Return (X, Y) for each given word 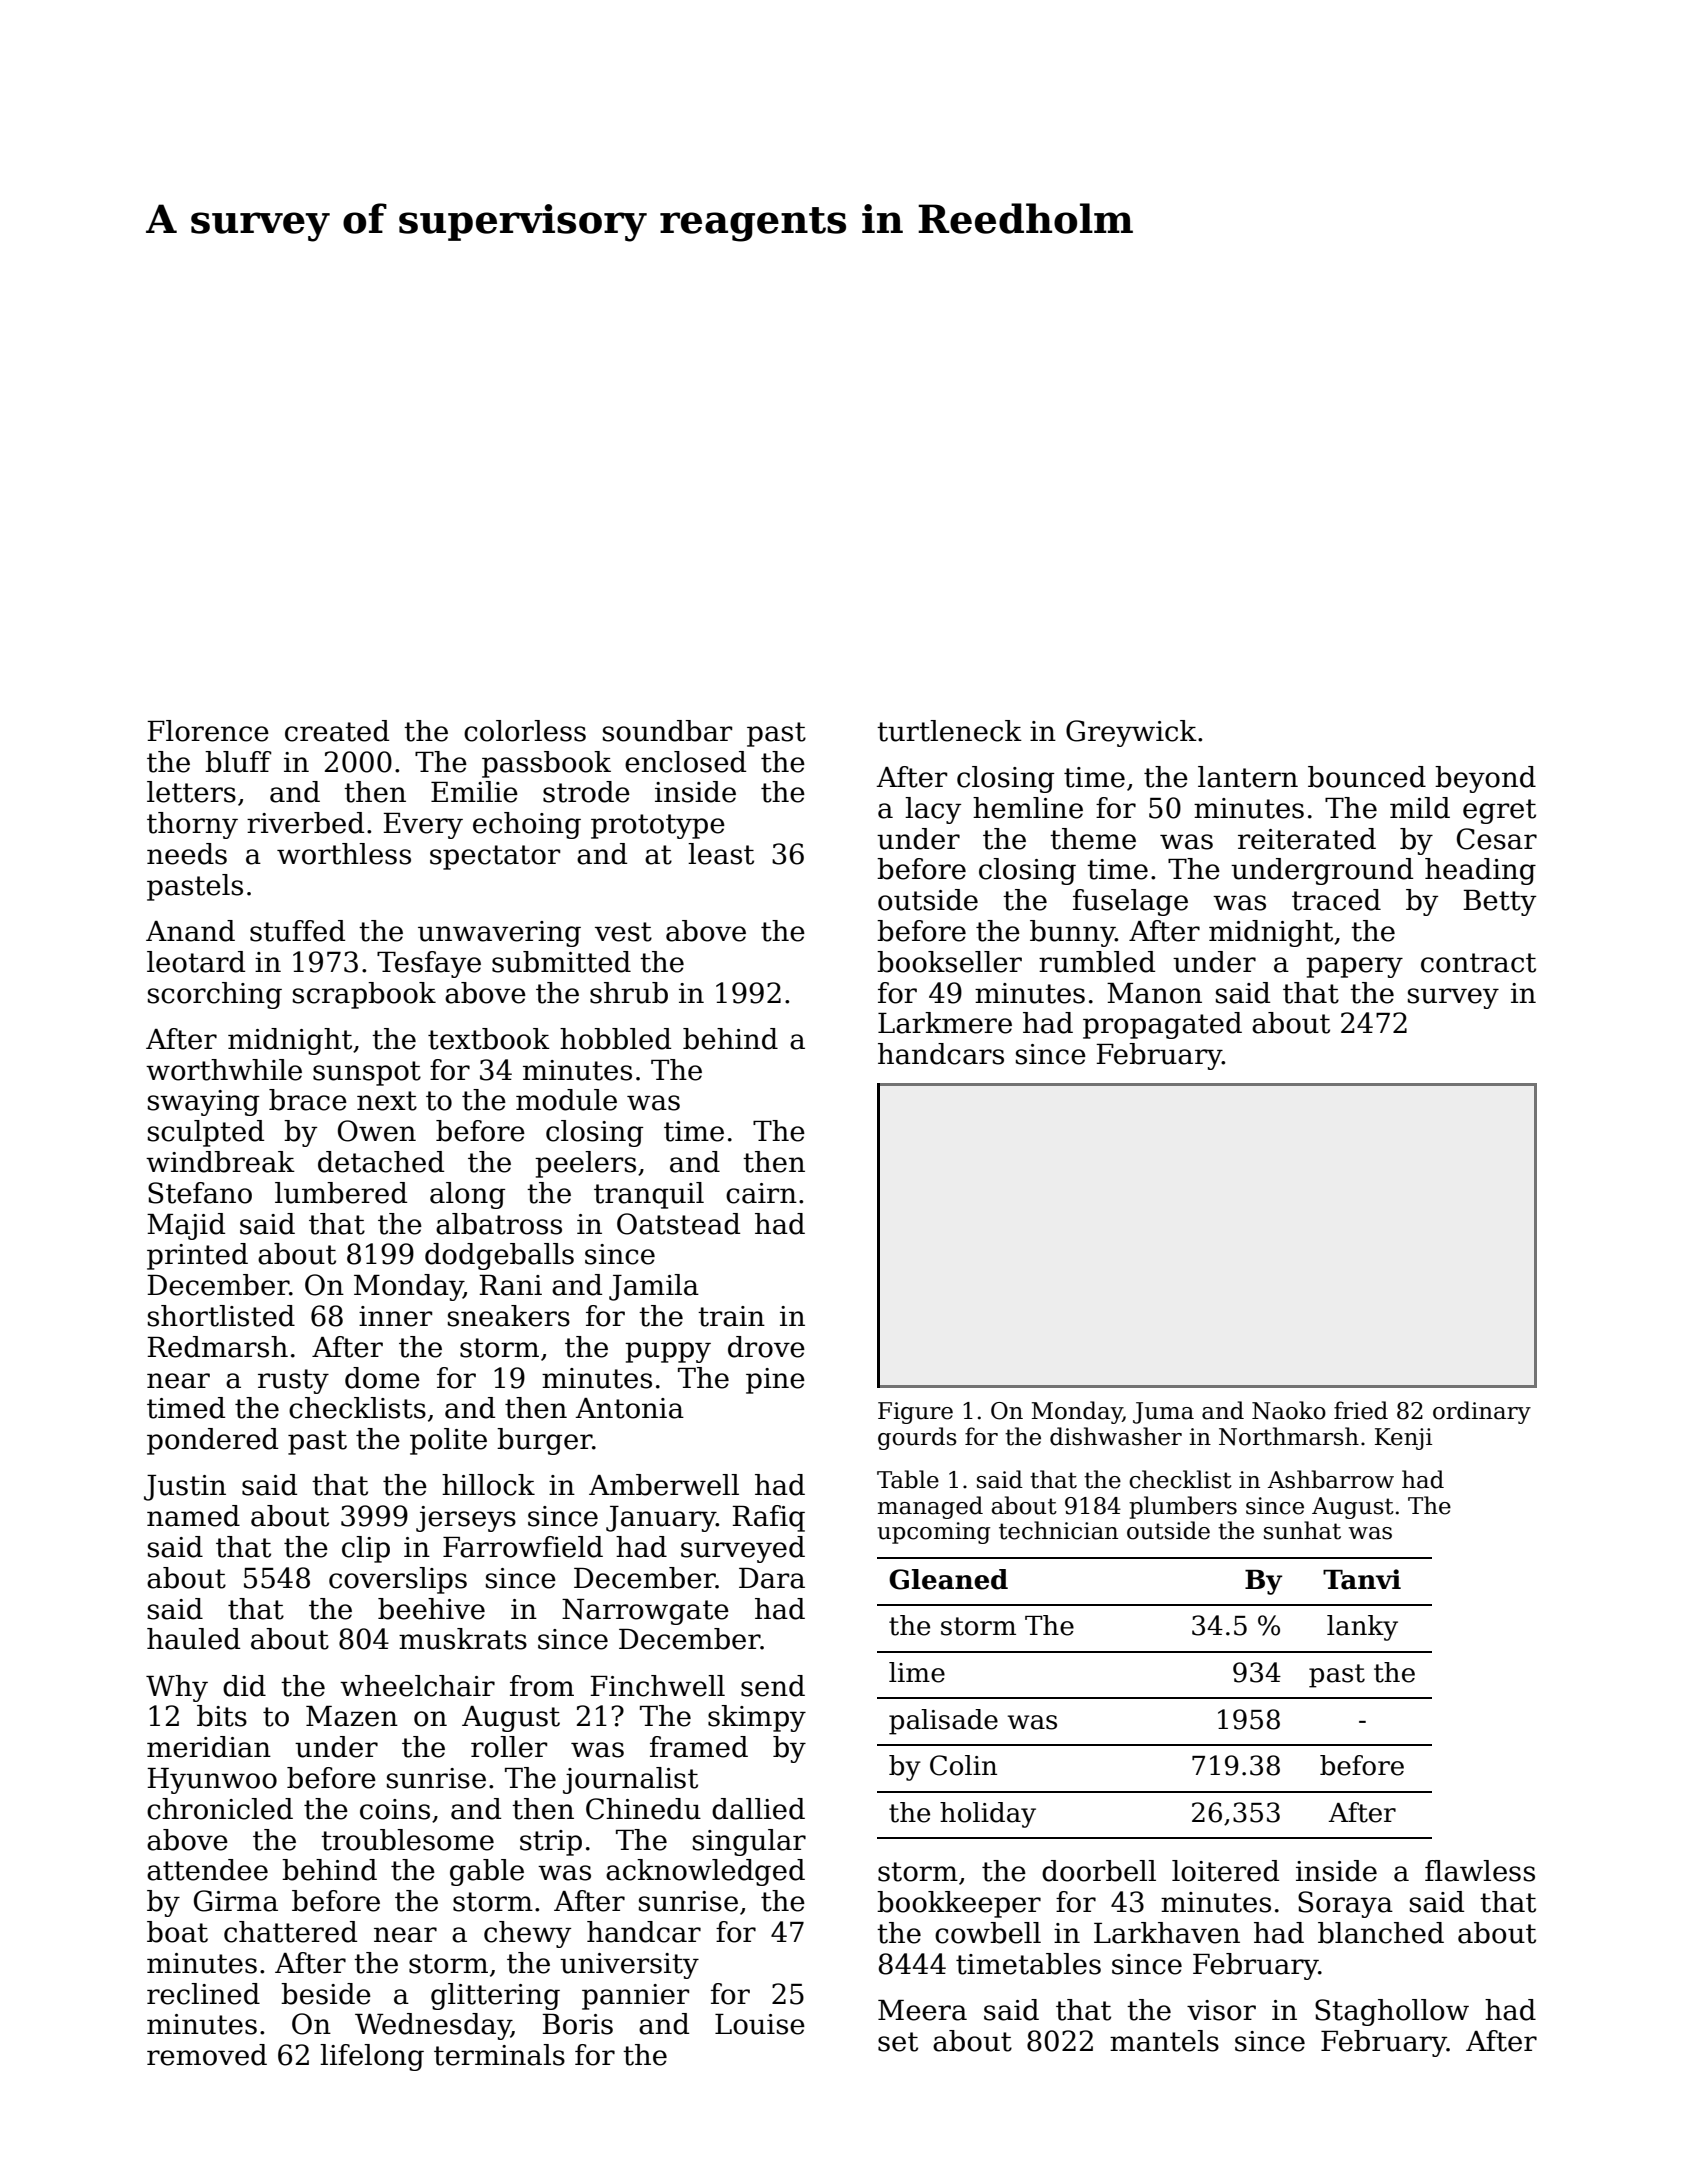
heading (1480, 871)
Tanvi (1362, 1579)
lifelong (372, 2057)
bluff (238, 762)
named (193, 1516)
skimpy (757, 1718)
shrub (629, 993)
